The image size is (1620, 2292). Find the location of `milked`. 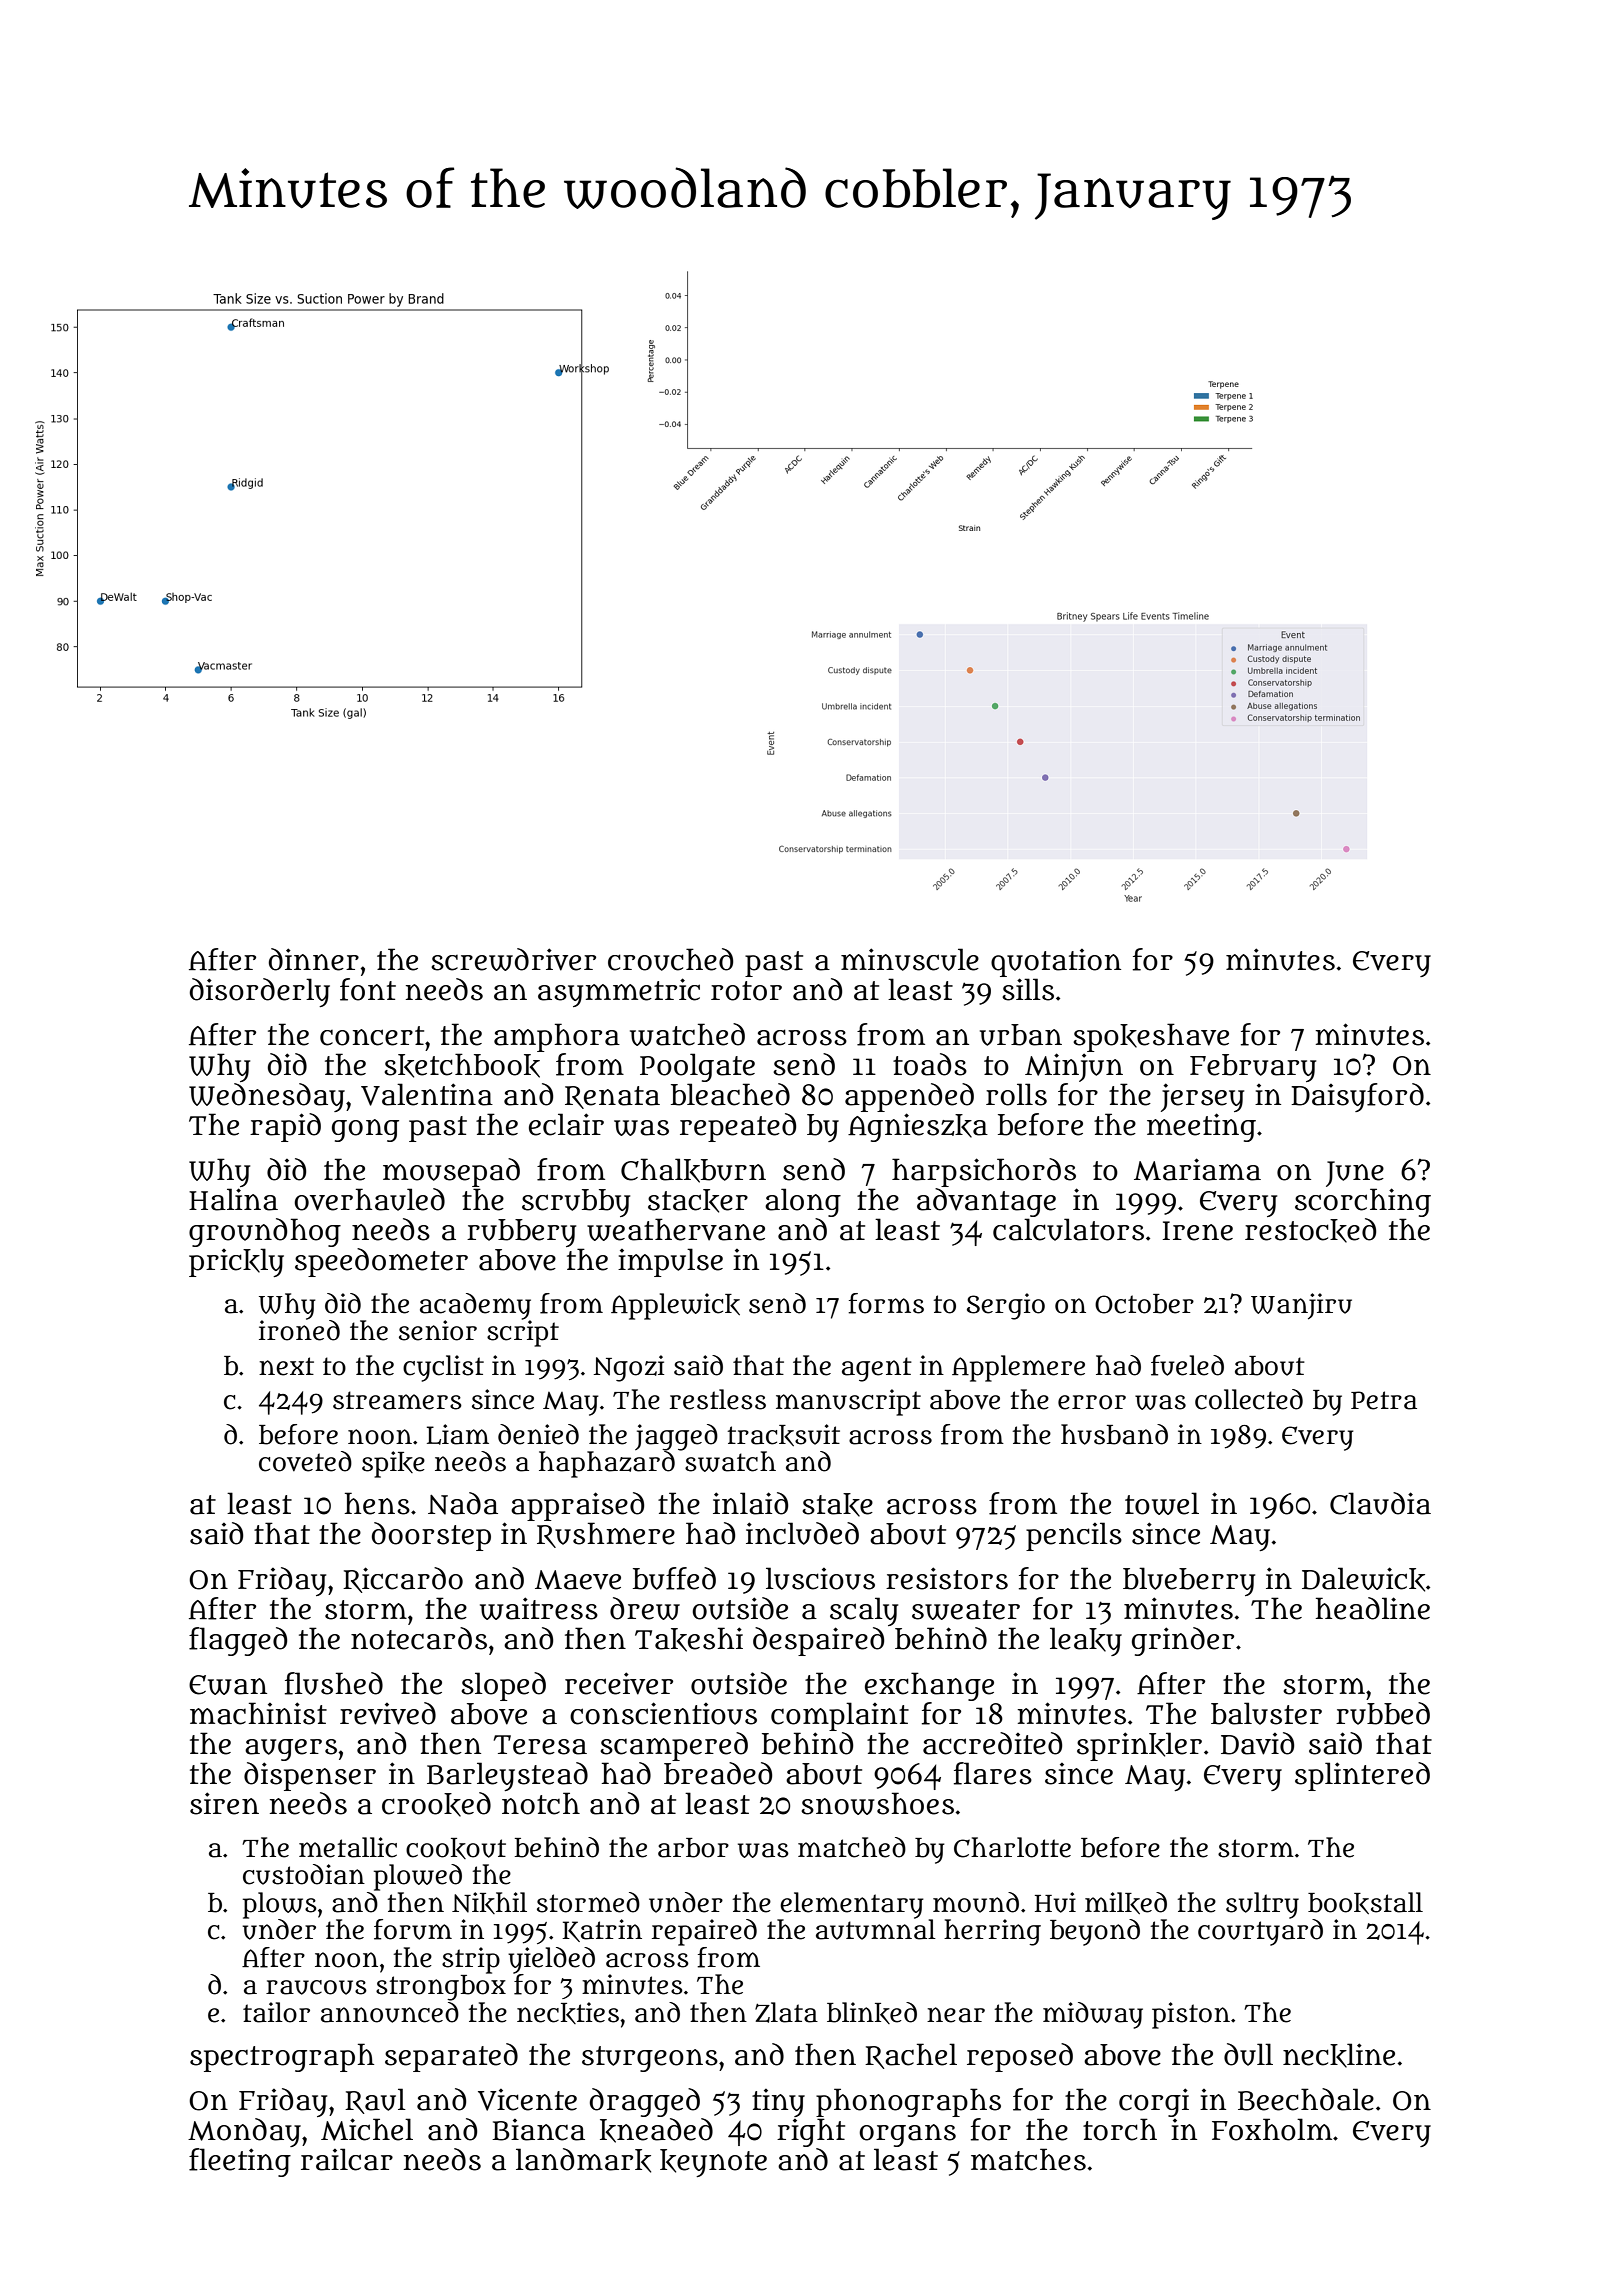

milked is located at coordinates (1126, 1903).
